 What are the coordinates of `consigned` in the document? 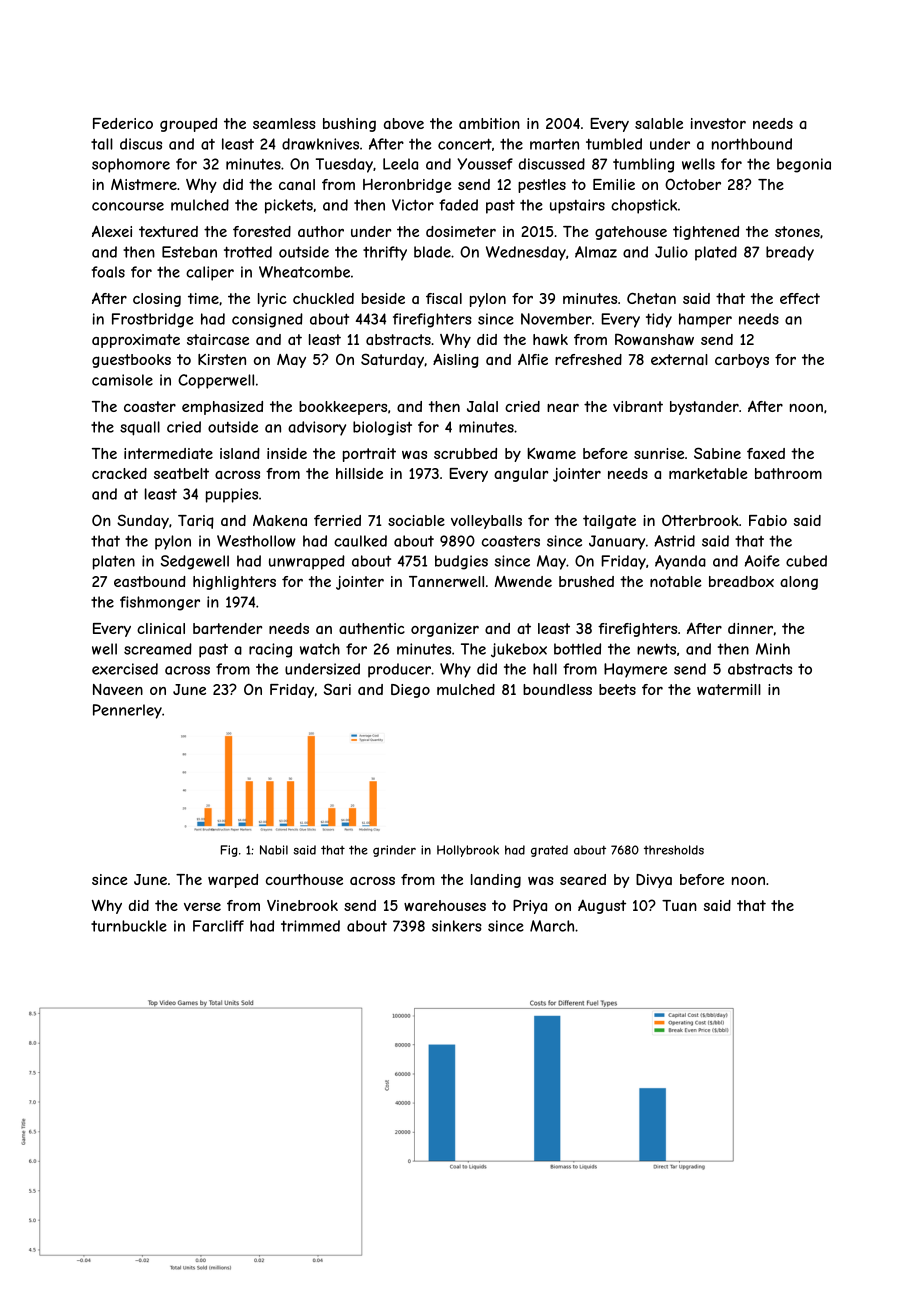 It's located at (267, 320).
